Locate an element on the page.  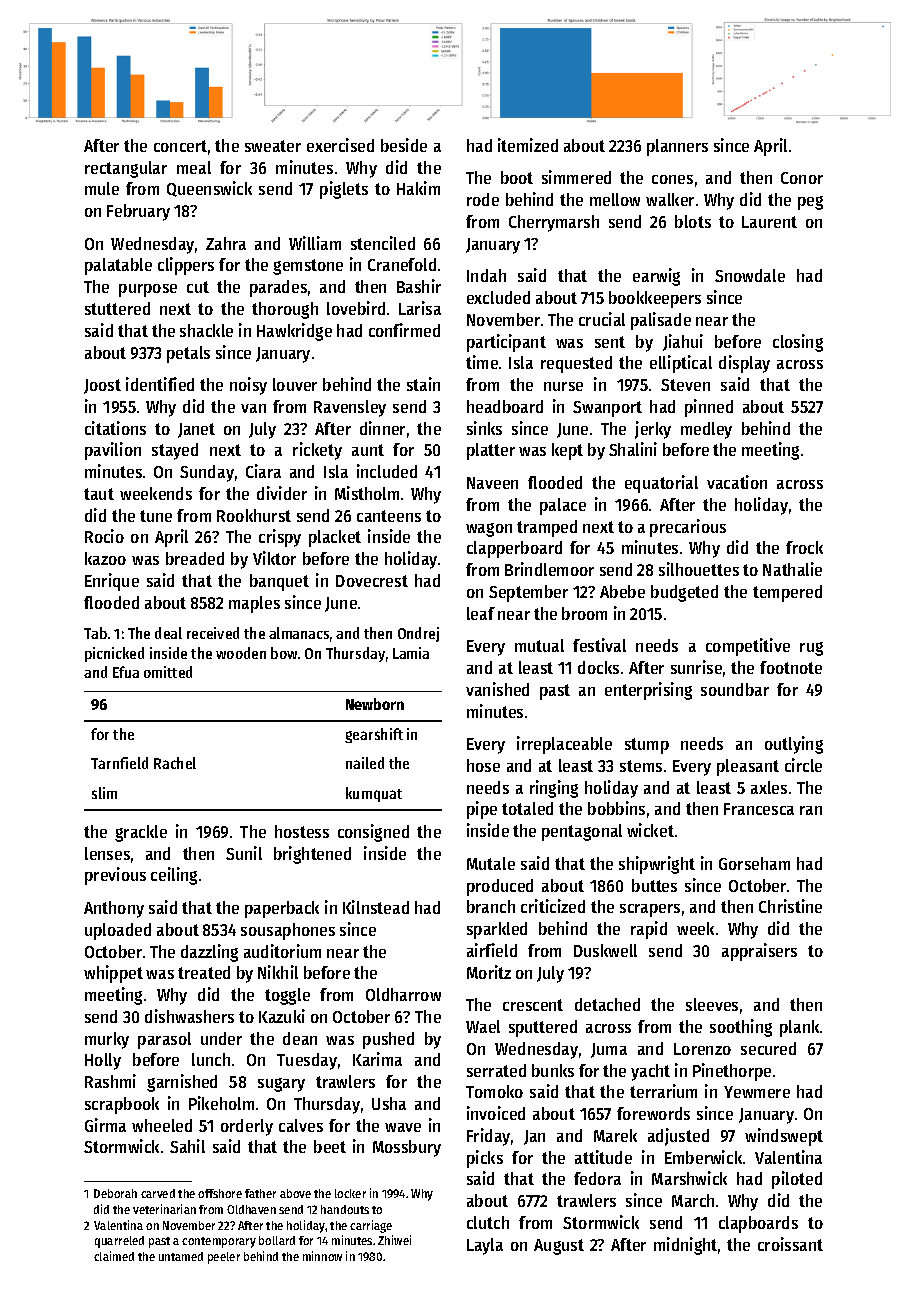
palatable is located at coordinates (118, 266).
